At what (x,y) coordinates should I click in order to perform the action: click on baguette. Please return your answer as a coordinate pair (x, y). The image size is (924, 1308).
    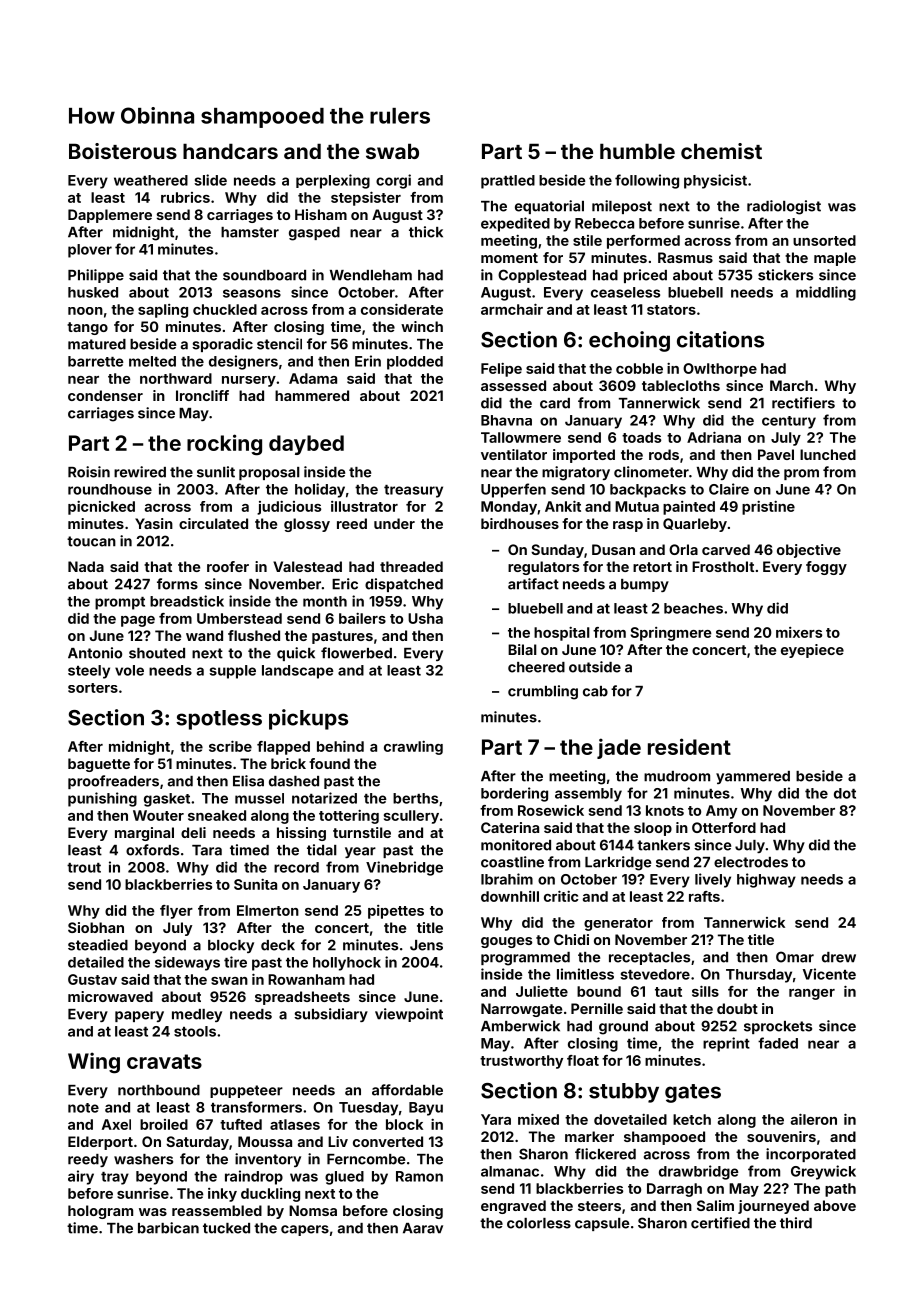
    Looking at the image, I should click on (99, 765).
